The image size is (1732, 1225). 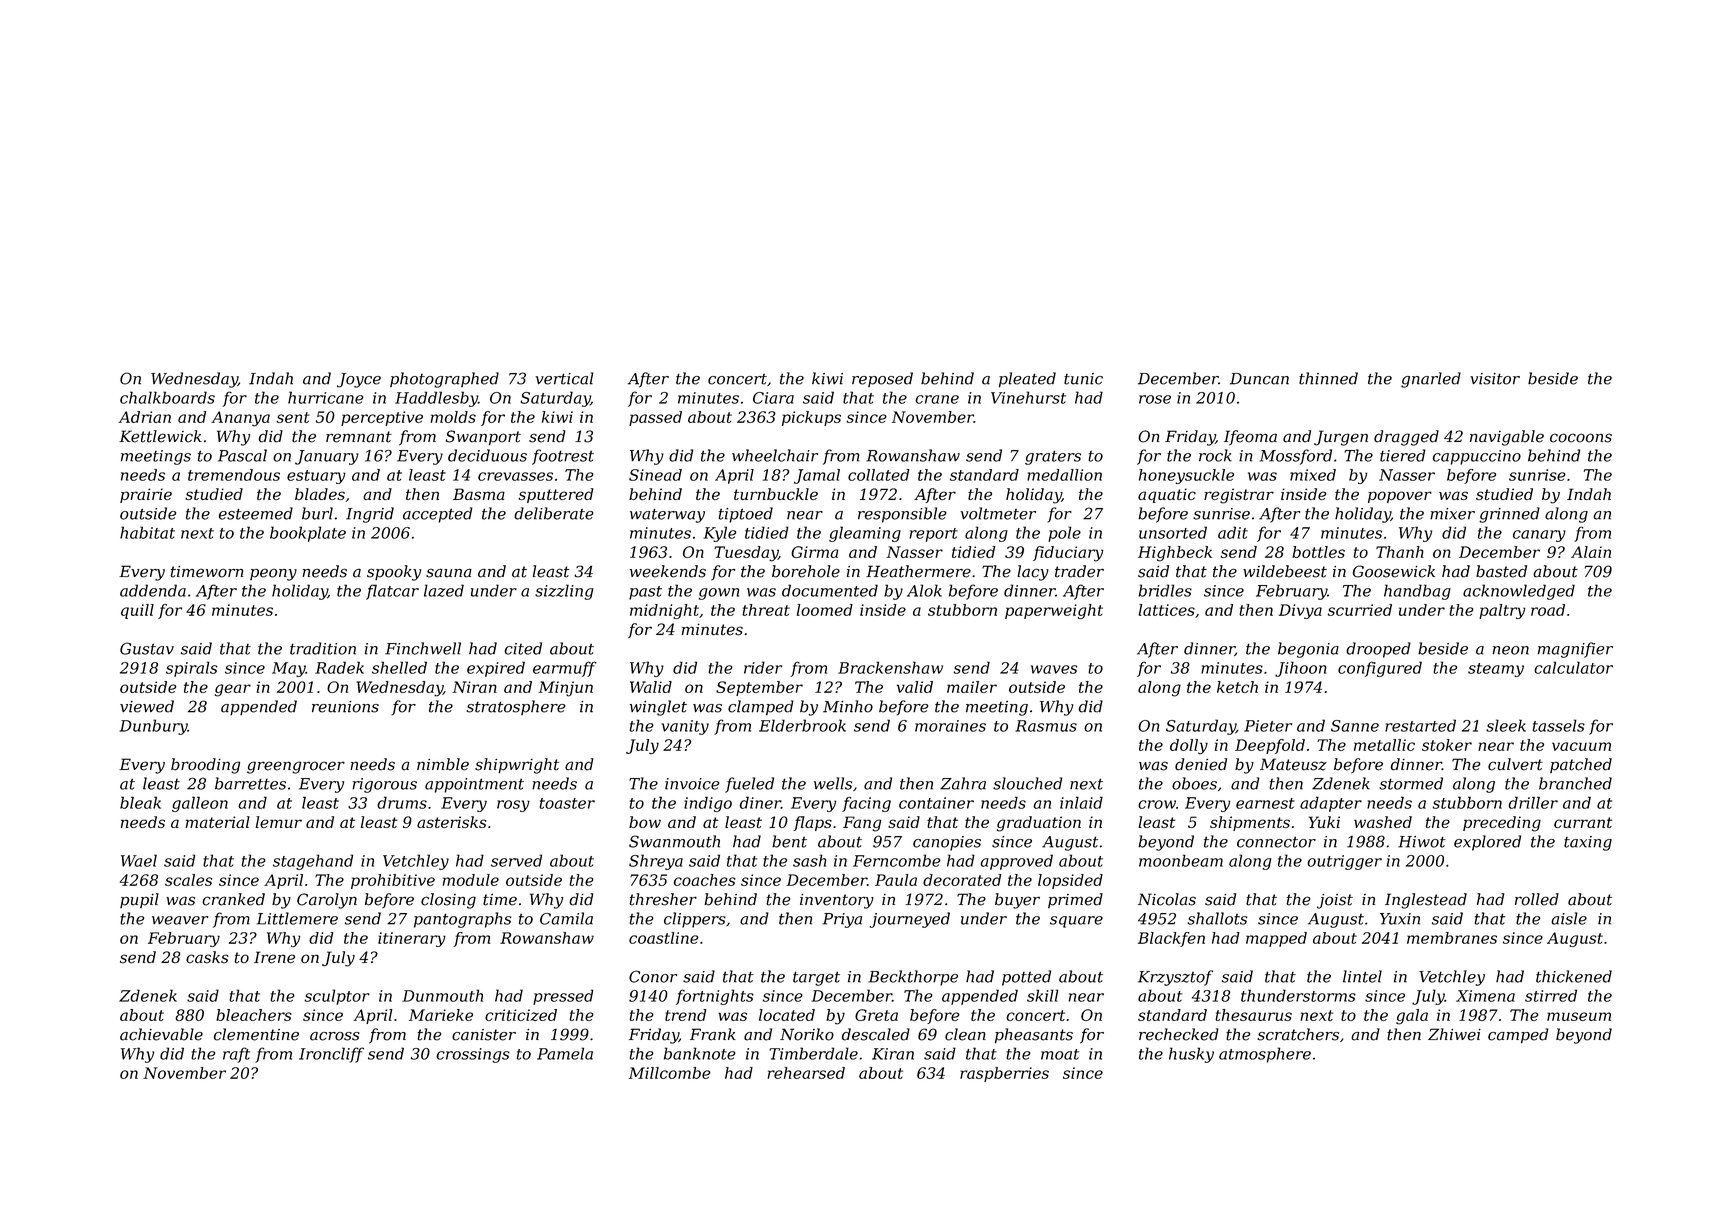 What do you see at coordinates (473, 1055) in the image?
I see `crossings` at bounding box center [473, 1055].
